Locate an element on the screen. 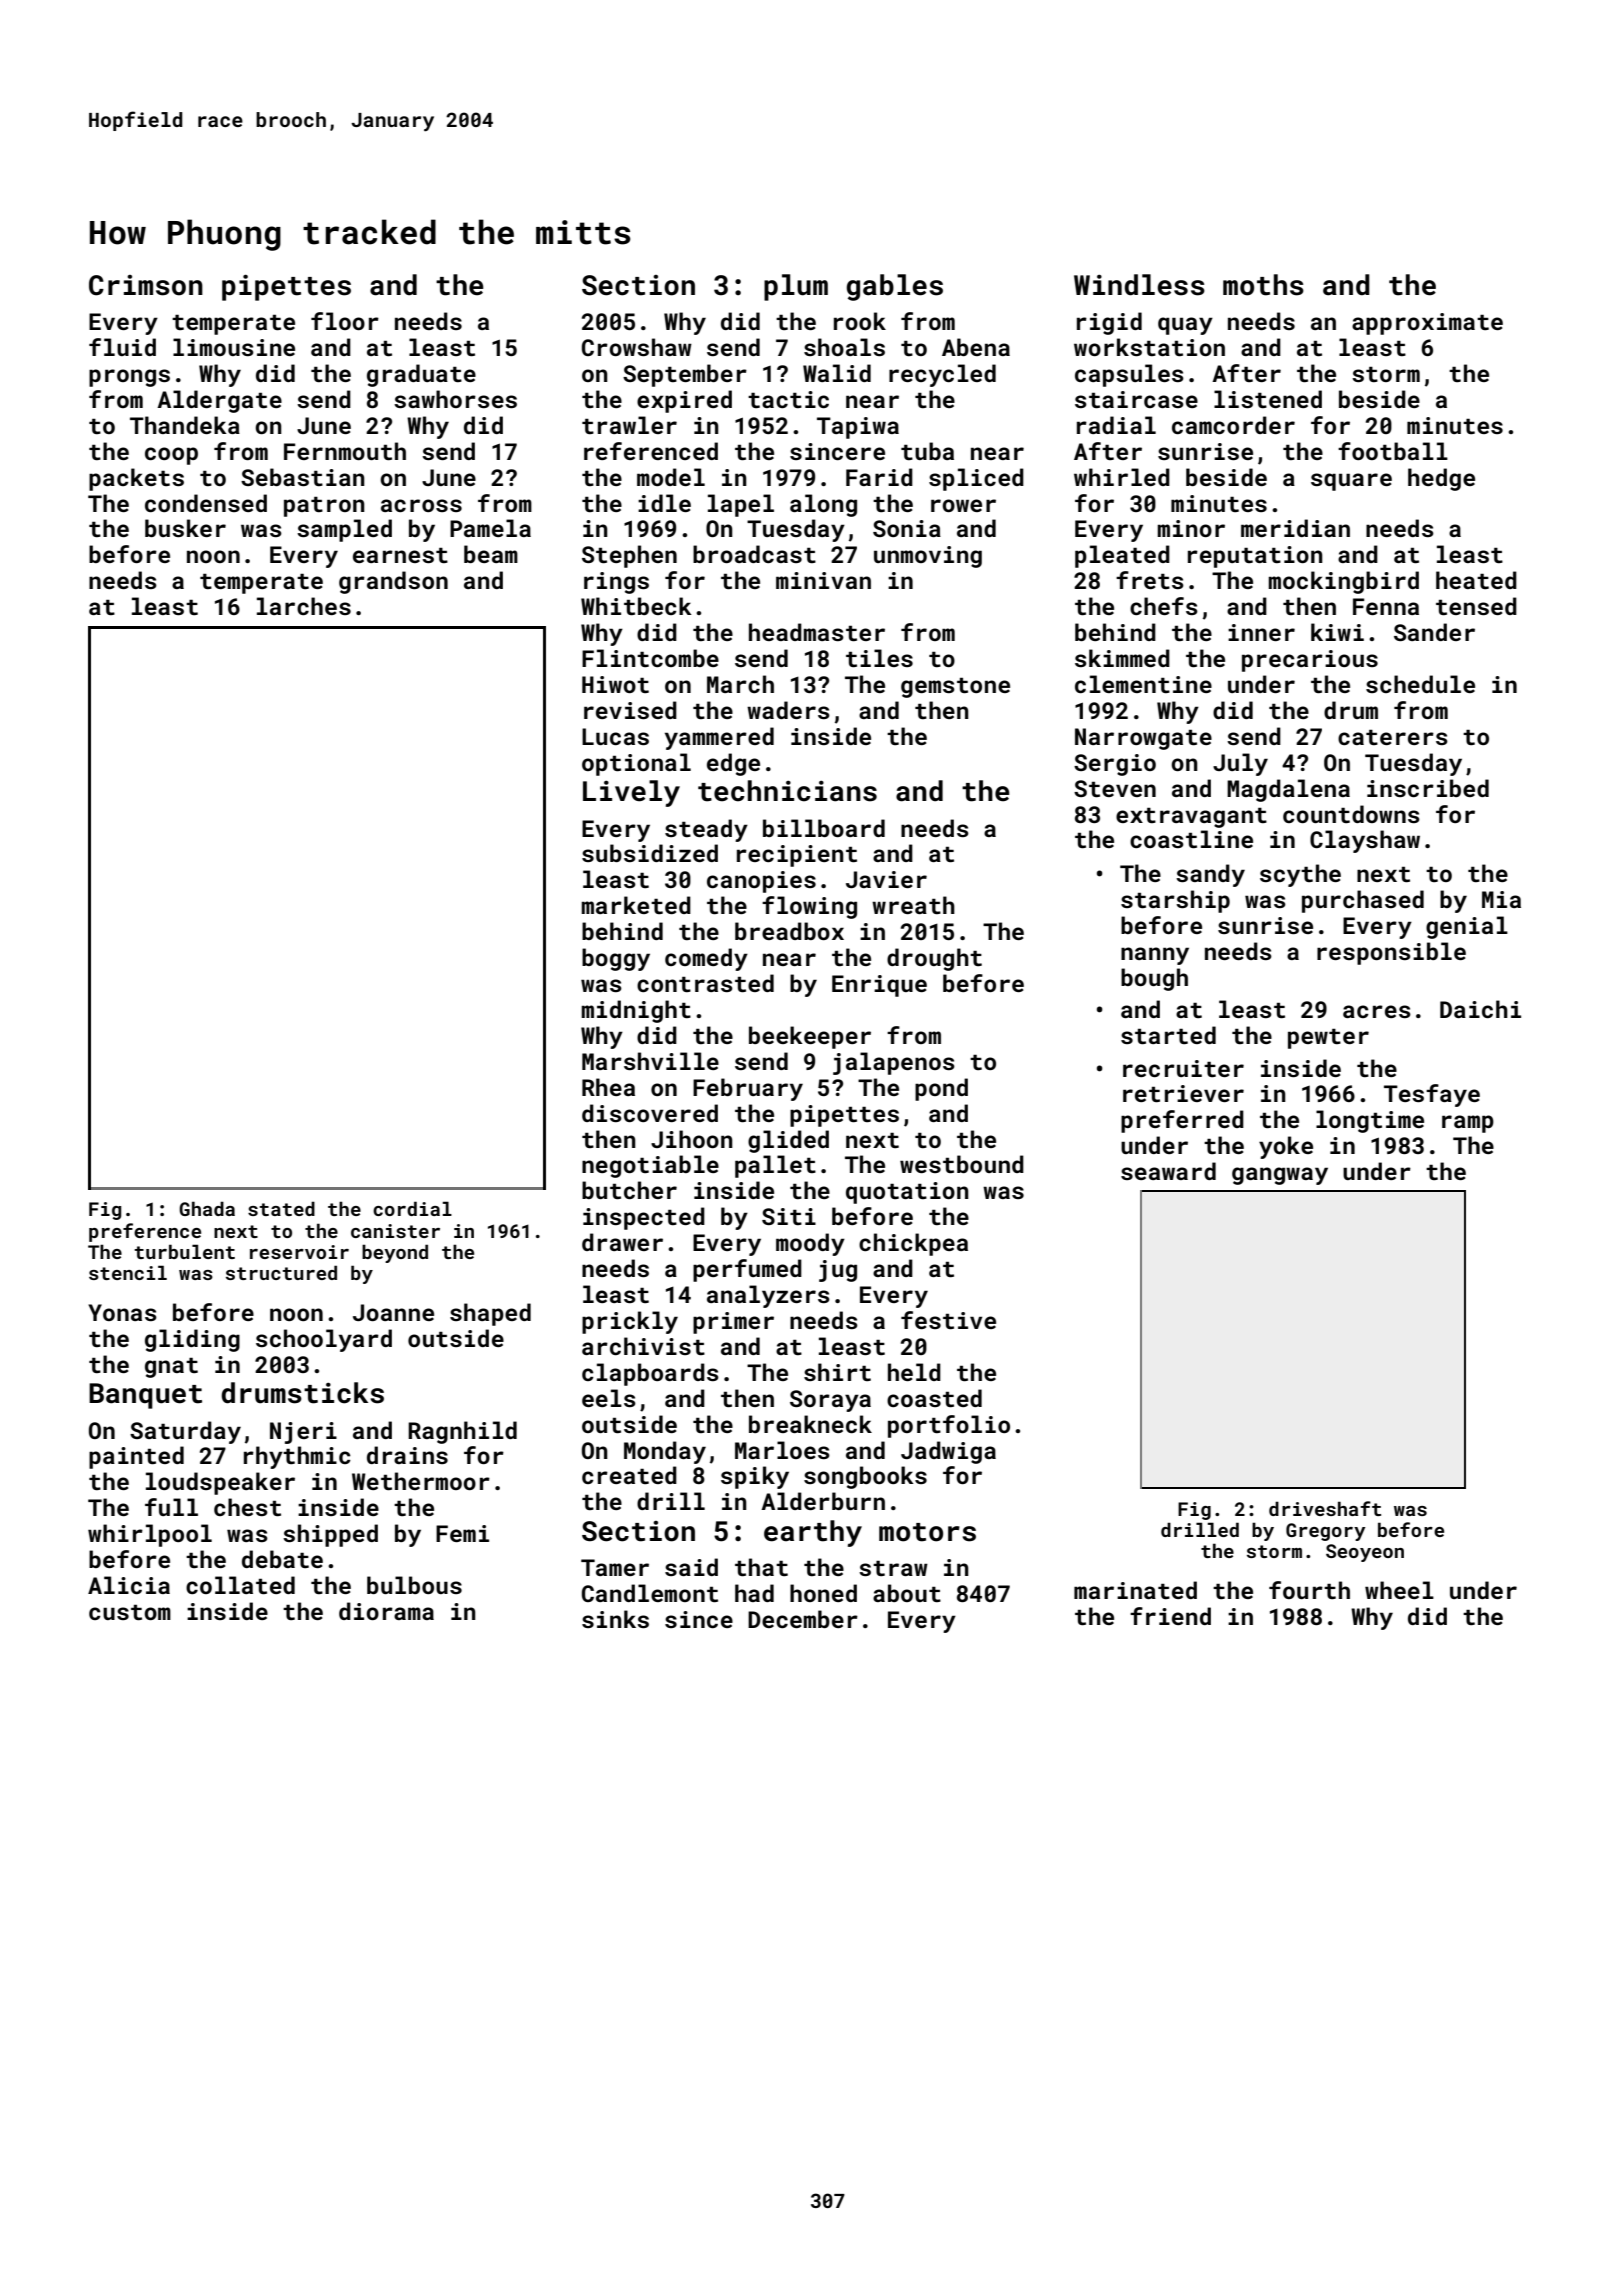 The width and height of the screenshot is (1620, 2292). headmaster is located at coordinates (817, 632).
